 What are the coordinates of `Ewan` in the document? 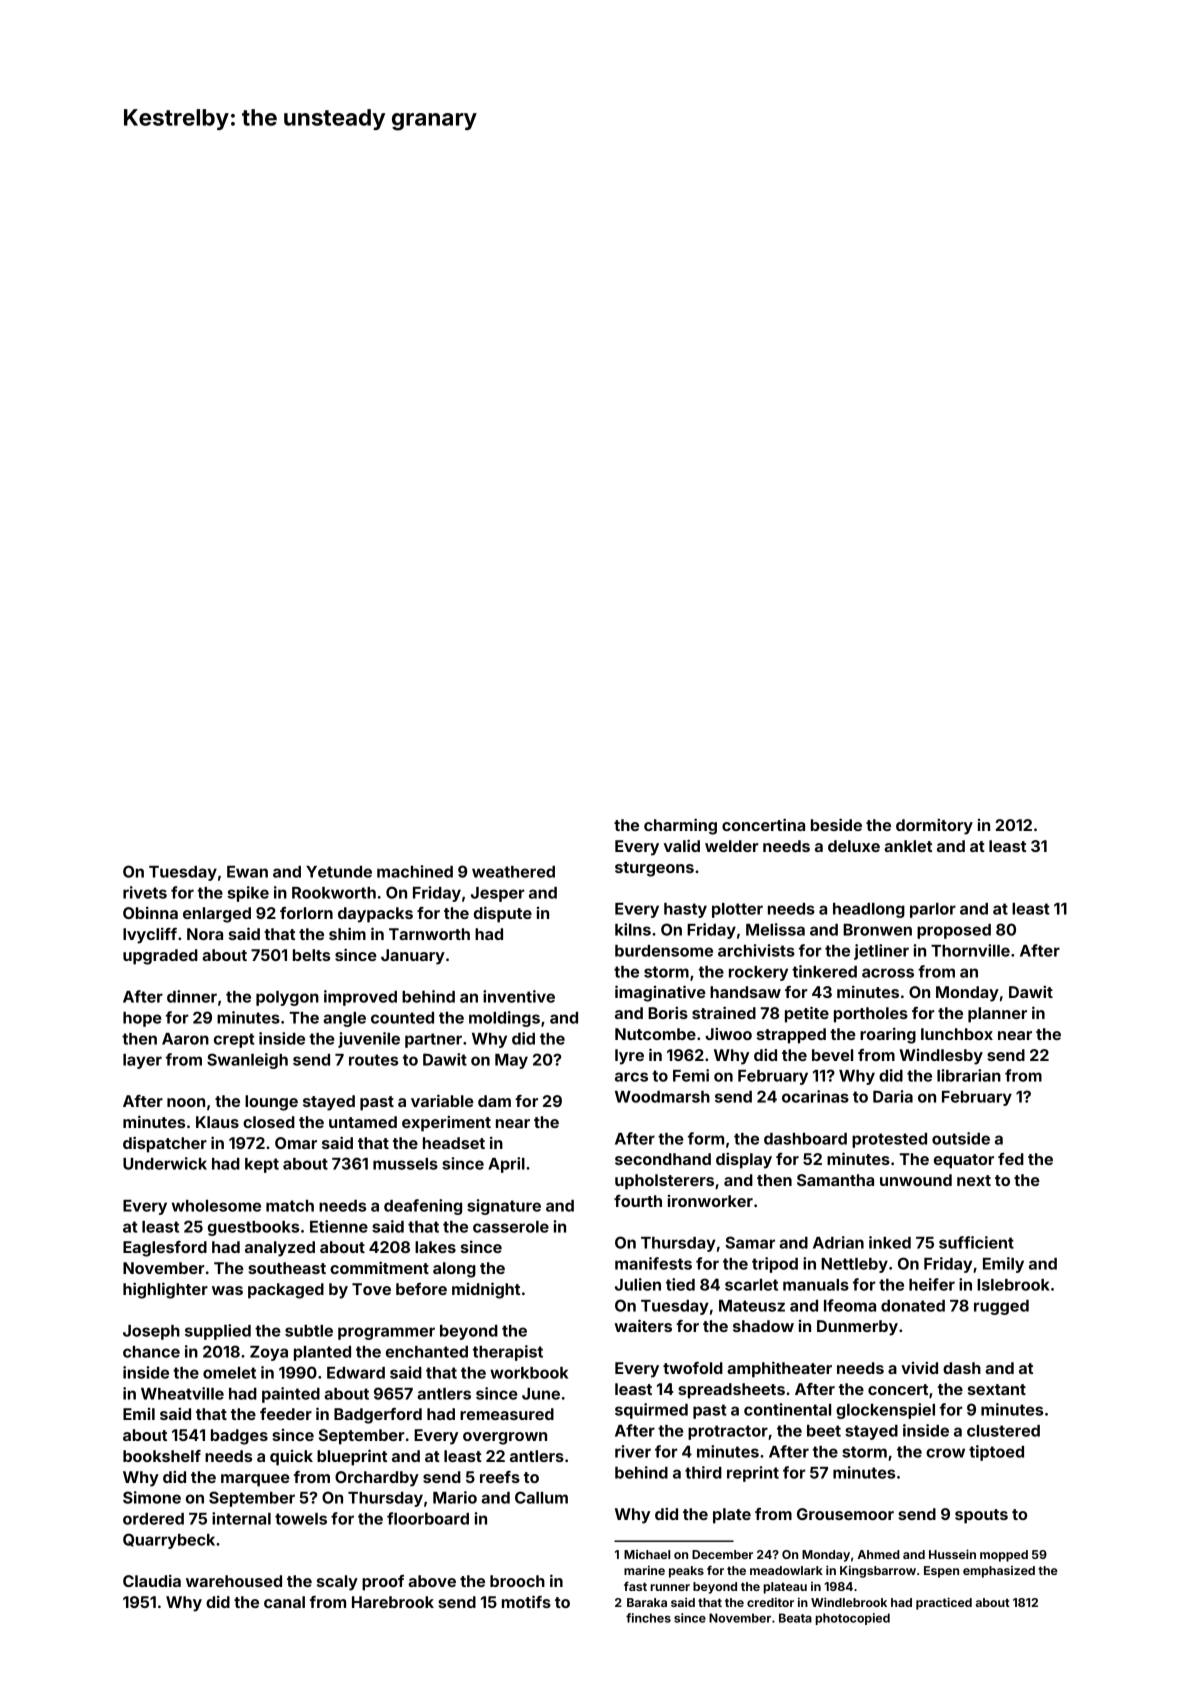 It's located at (247, 872).
